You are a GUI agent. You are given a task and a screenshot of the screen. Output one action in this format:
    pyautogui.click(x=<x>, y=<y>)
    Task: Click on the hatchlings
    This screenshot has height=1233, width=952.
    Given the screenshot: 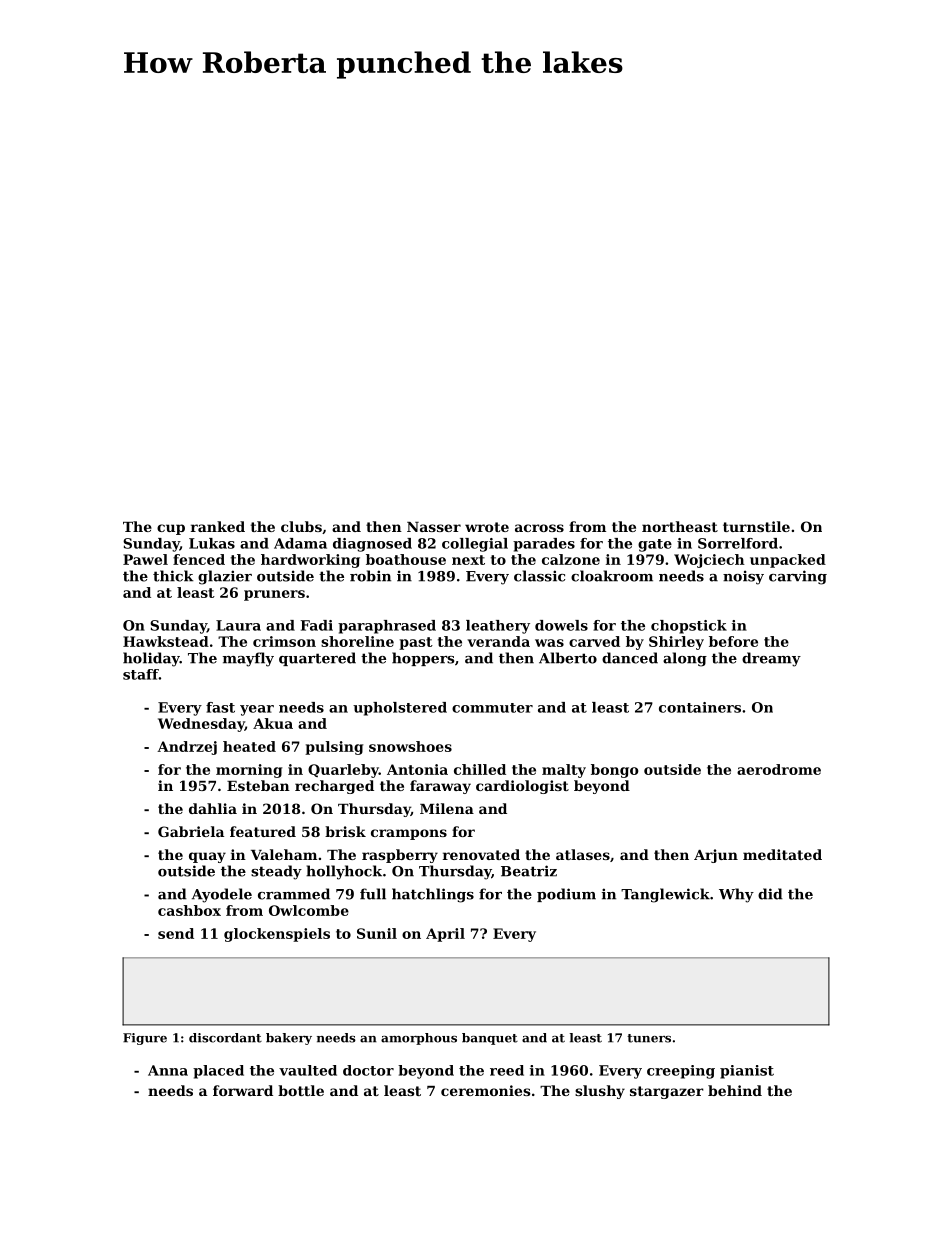 What is the action you would take?
    pyautogui.click(x=433, y=895)
